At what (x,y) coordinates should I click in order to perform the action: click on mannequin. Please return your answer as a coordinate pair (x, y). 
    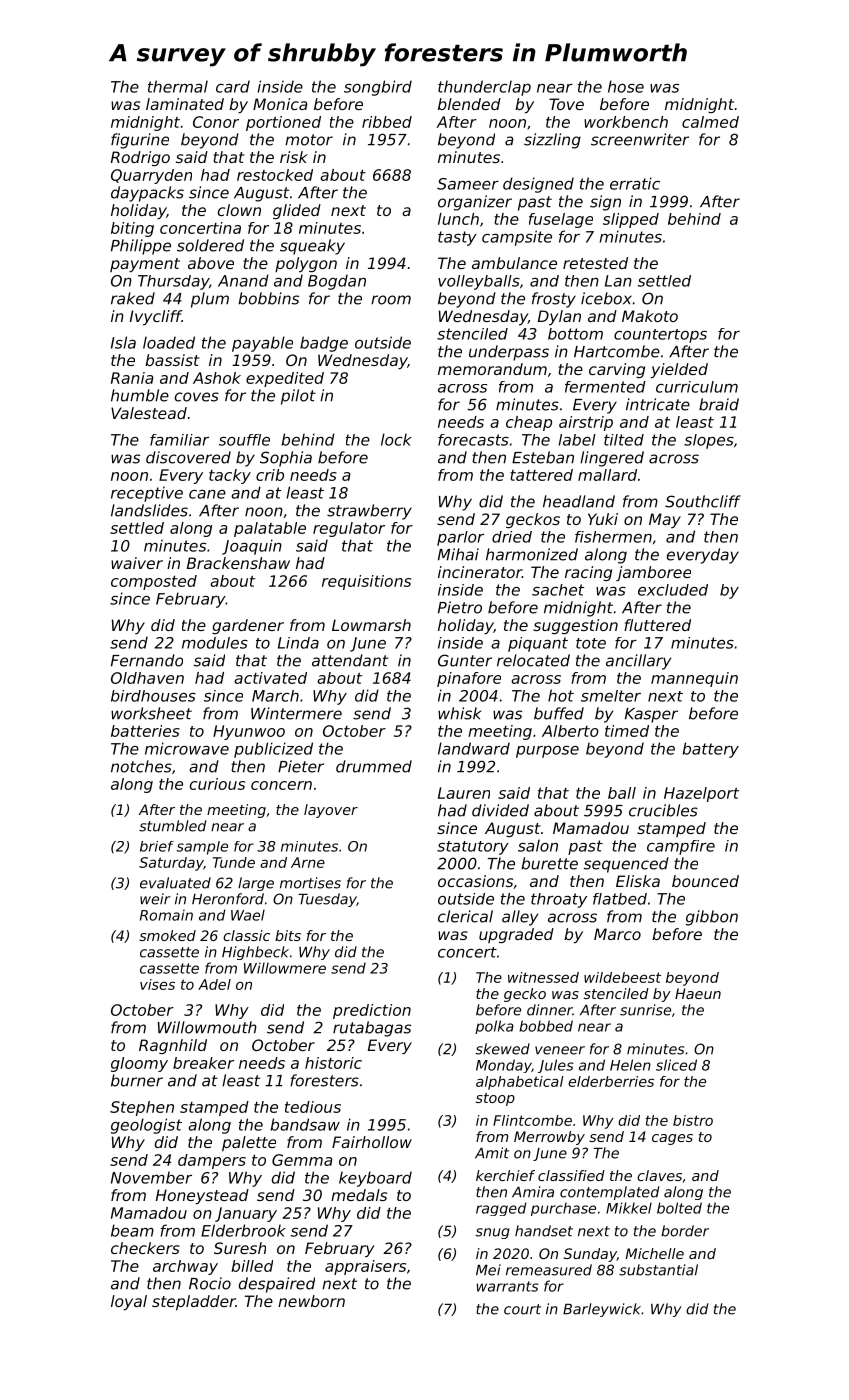
    Looking at the image, I should click on (694, 679).
